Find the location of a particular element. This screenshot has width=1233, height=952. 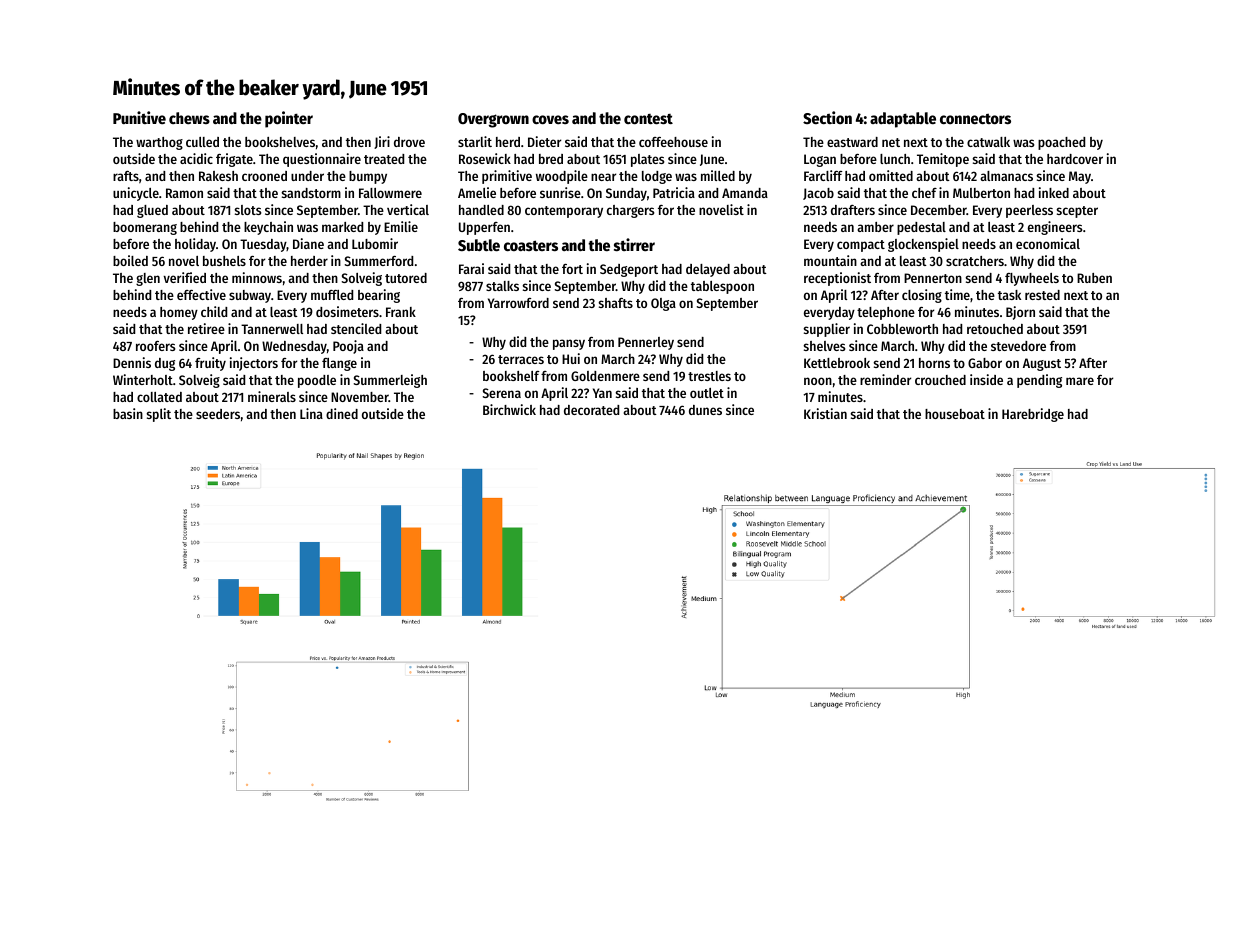

dined is located at coordinates (342, 413).
